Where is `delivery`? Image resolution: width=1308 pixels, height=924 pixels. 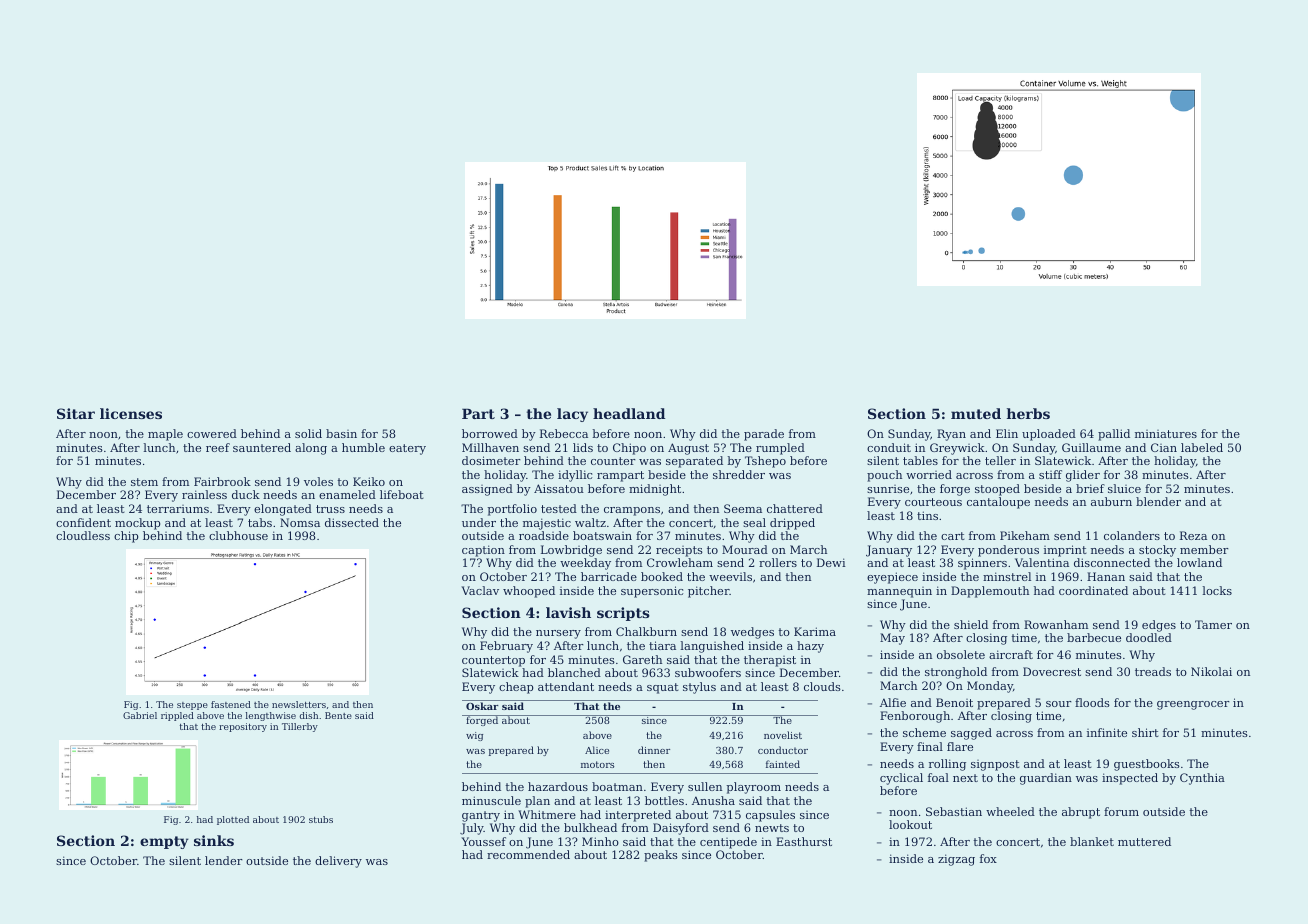
delivery is located at coordinates (338, 862).
